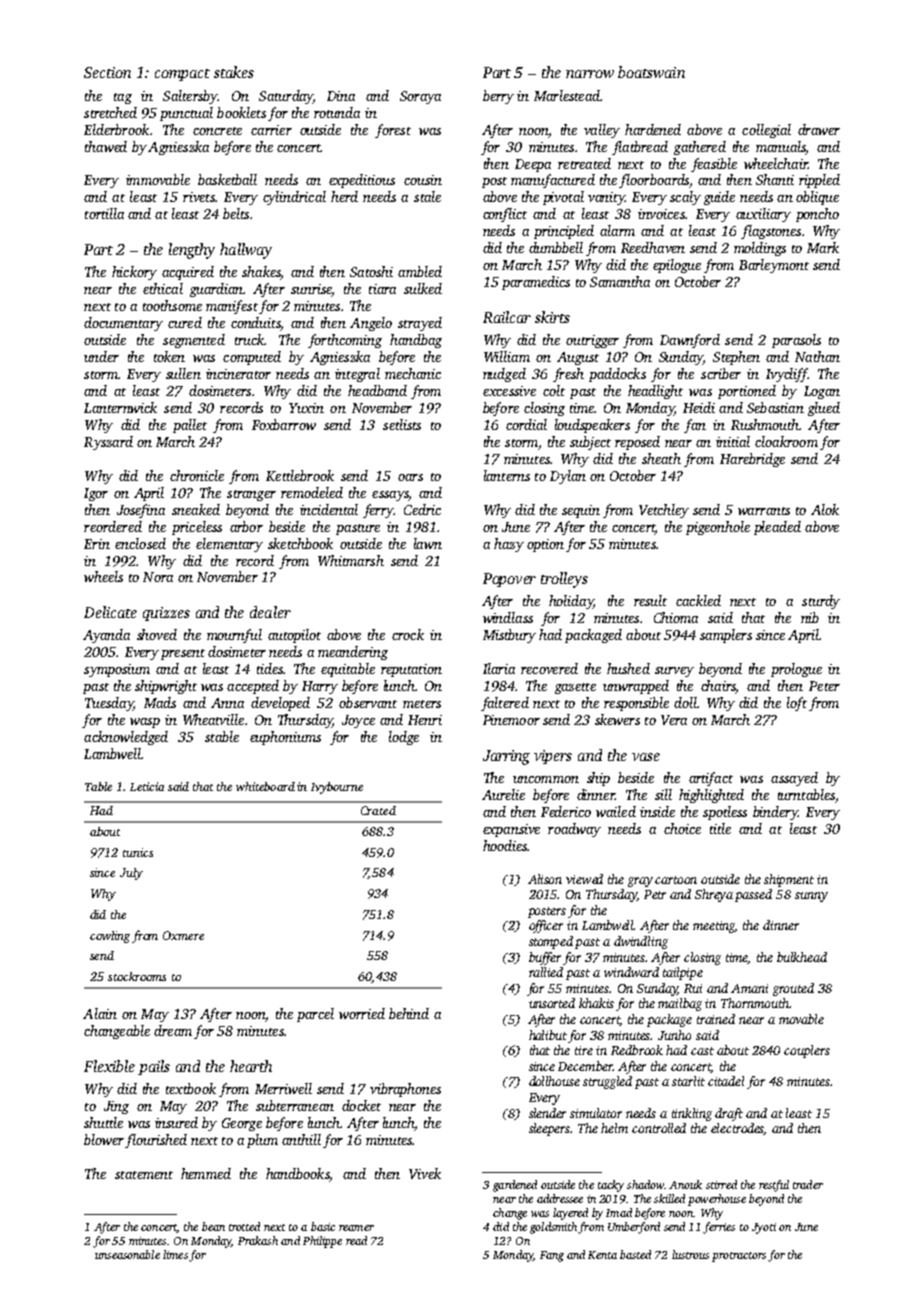 The height and width of the screenshot is (1308, 924). What do you see at coordinates (127, 1254) in the screenshot?
I see `unseasonable` at bounding box center [127, 1254].
